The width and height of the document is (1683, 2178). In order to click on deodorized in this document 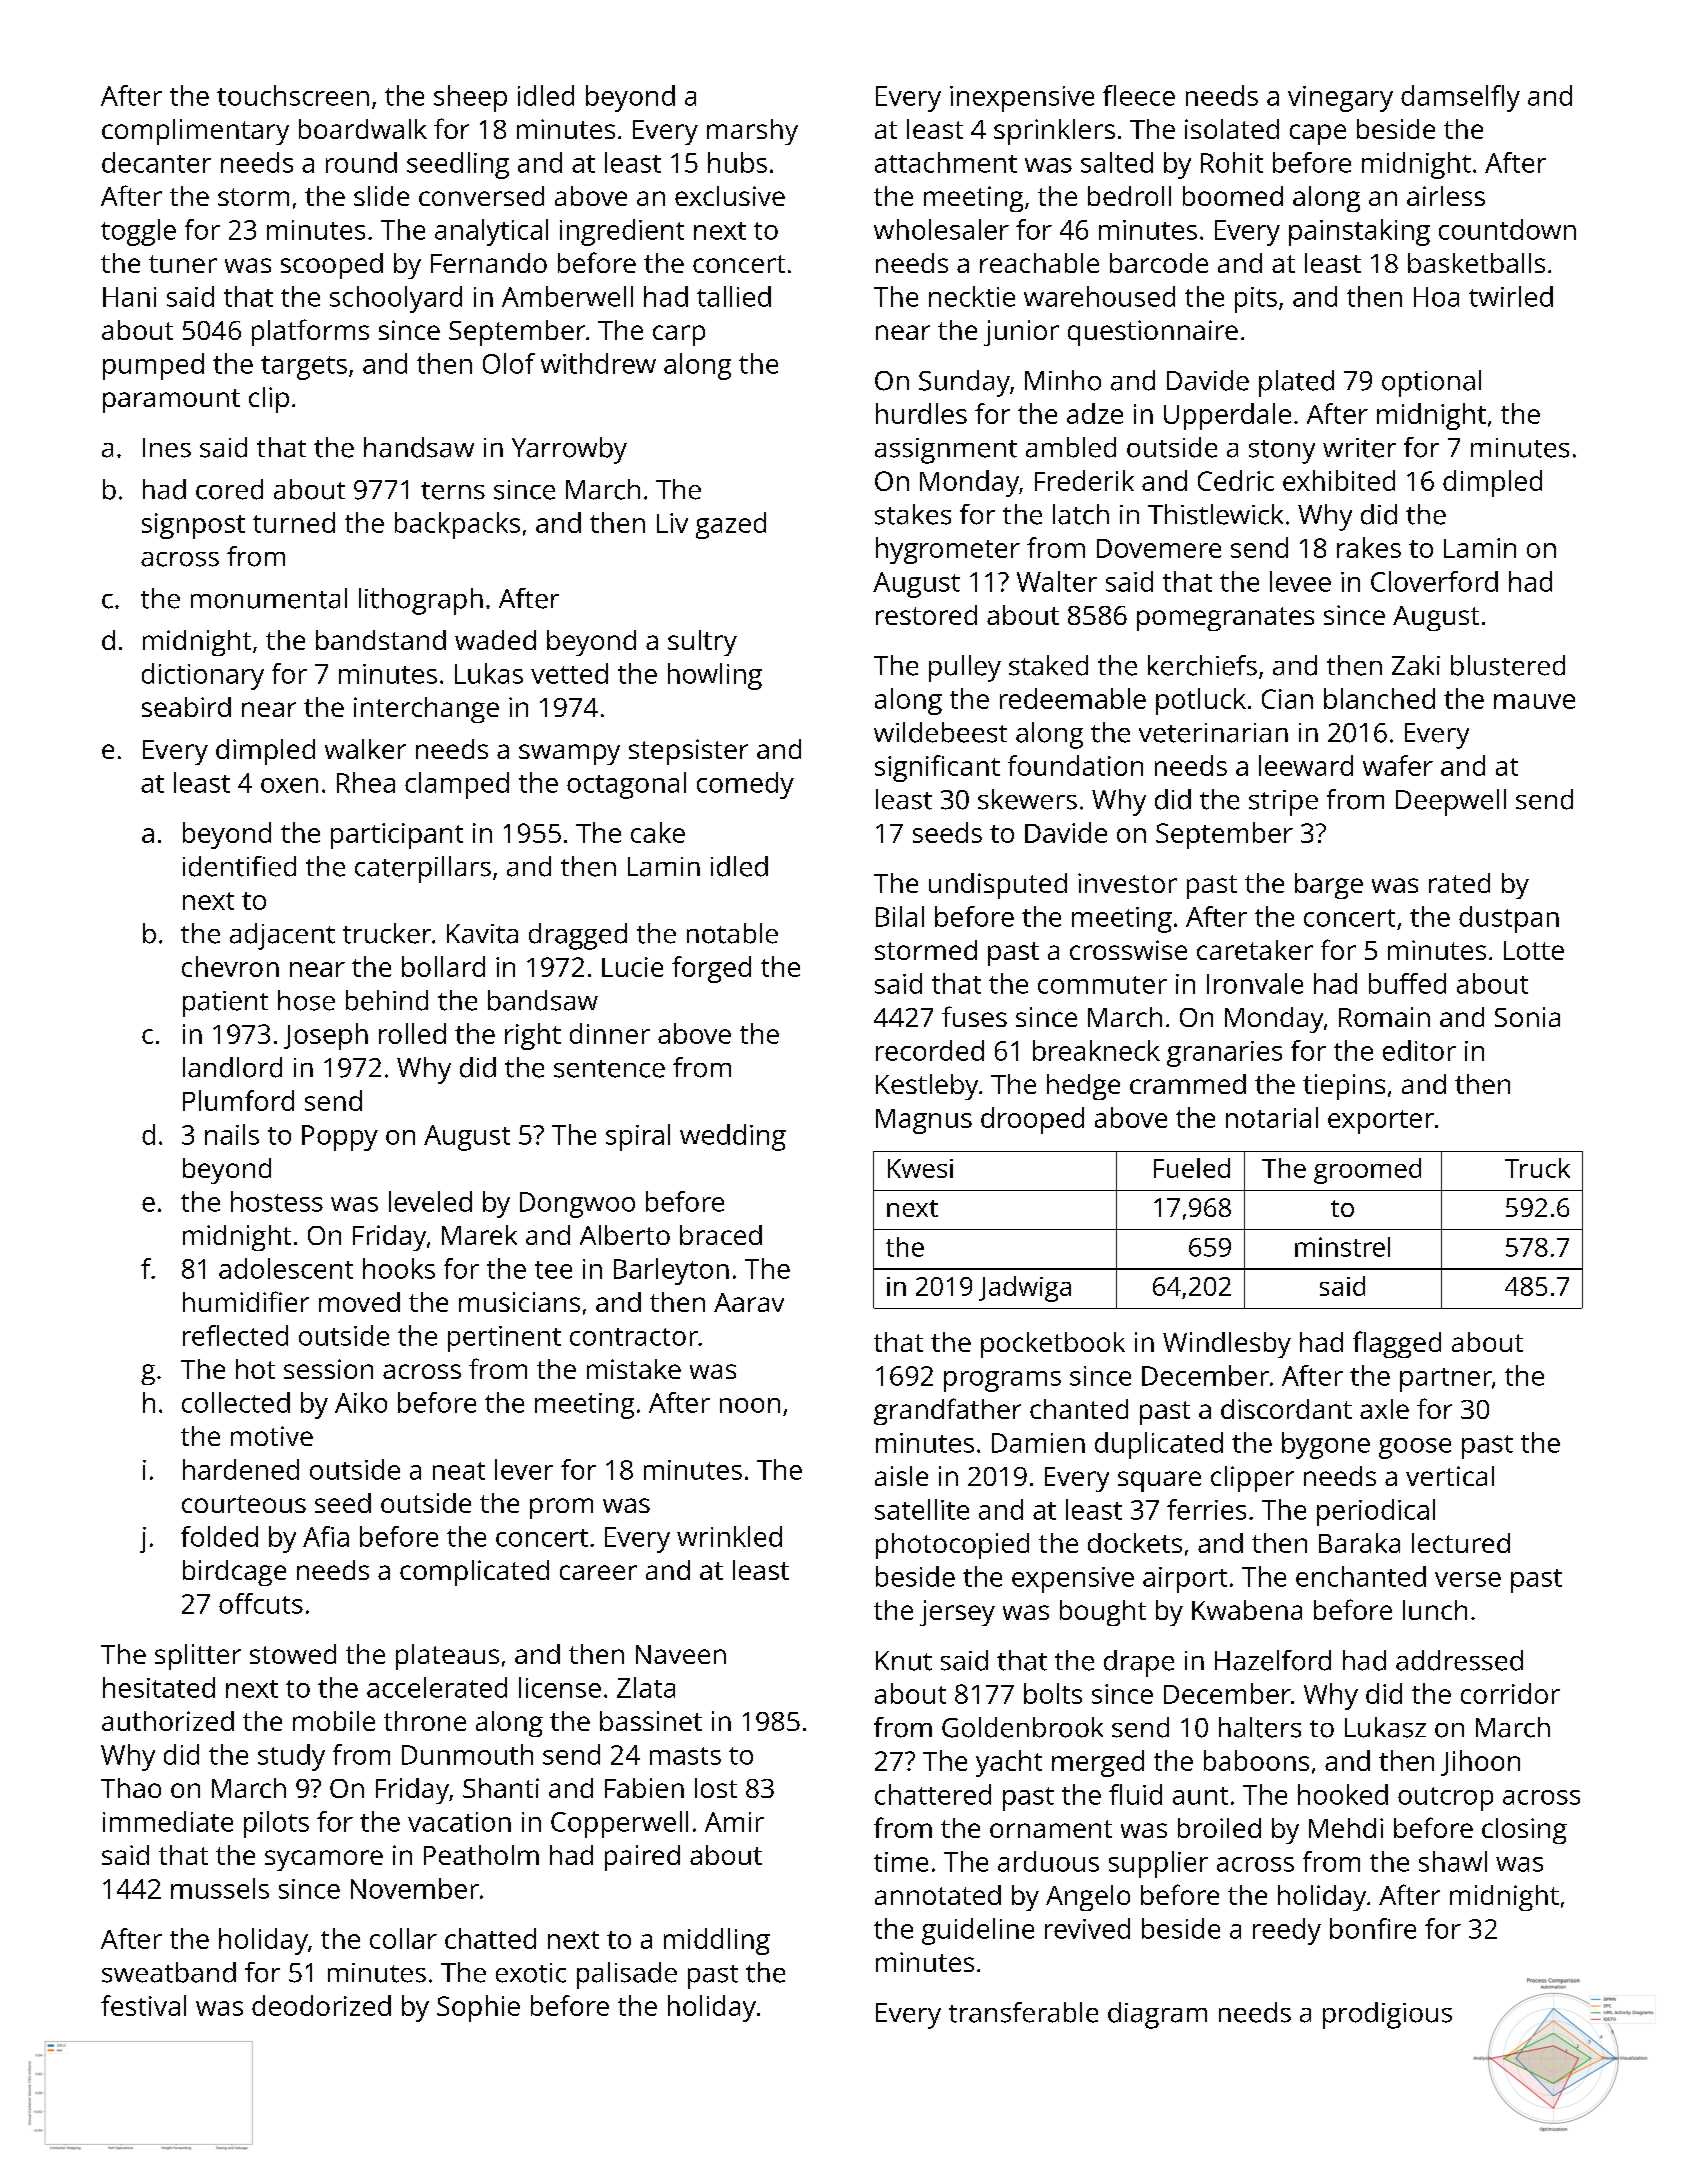, I will do `click(321, 2005)`.
